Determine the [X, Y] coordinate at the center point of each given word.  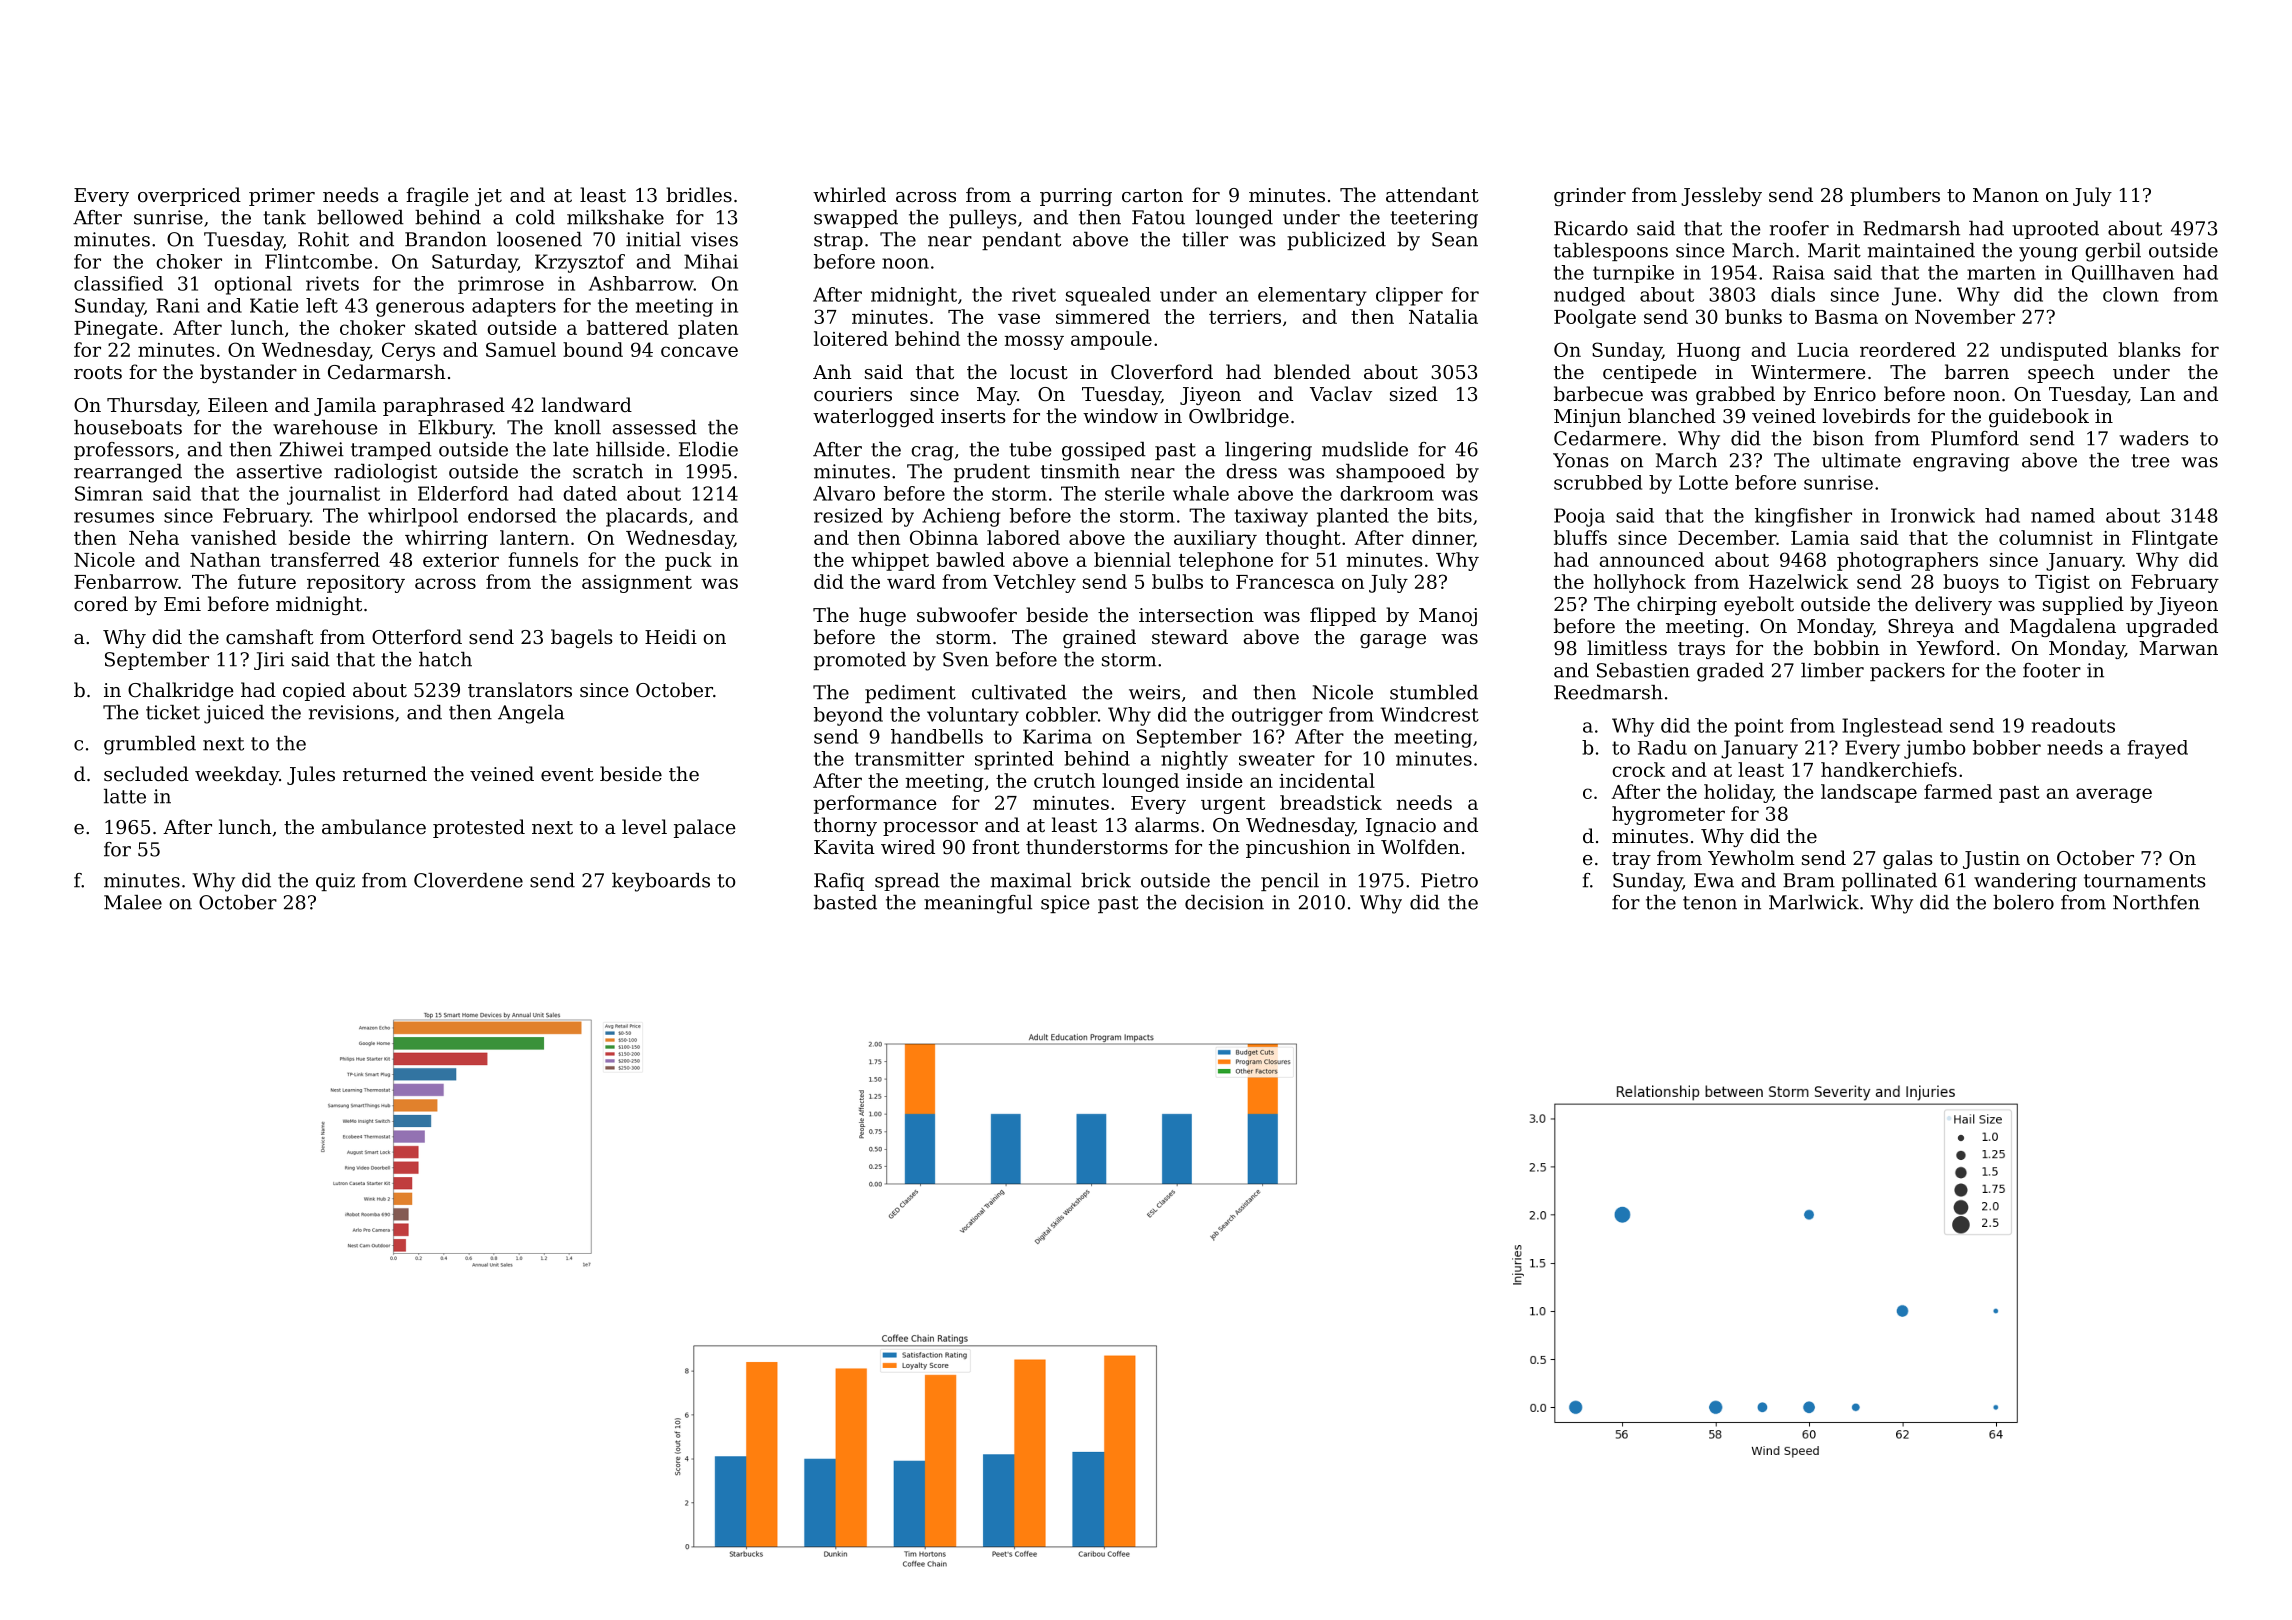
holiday [1738, 793]
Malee [133, 902]
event [567, 774]
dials [1793, 294]
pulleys [983, 219]
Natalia [1443, 316]
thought [1303, 539]
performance [875, 804]
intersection [1196, 615]
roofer [1799, 228]
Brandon [446, 239]
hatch [445, 659]
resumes [114, 517]
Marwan [2178, 648]
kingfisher [1803, 517]
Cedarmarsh [386, 371]
